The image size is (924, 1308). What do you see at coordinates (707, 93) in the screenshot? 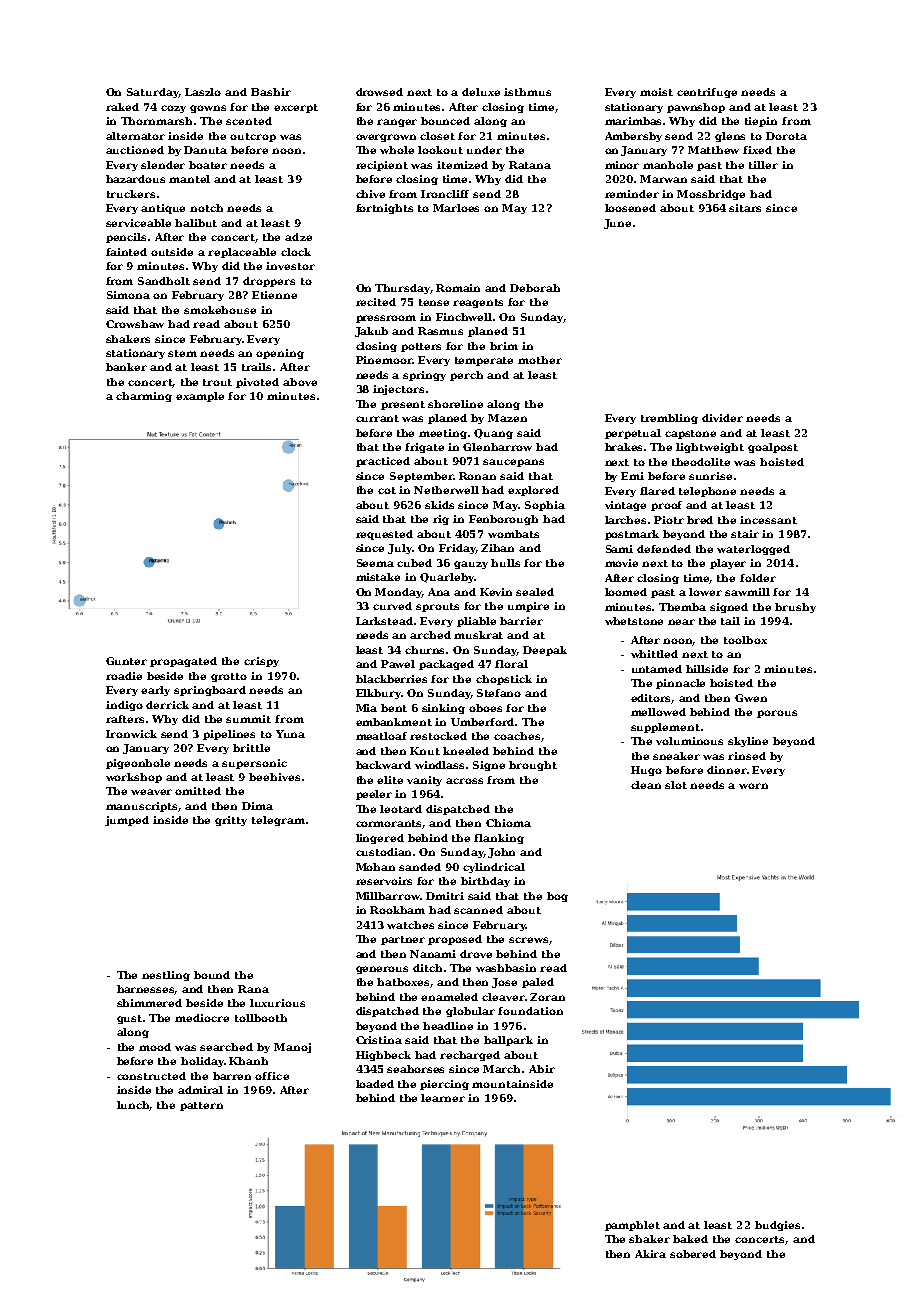
I see `centrifuge` at bounding box center [707, 93].
